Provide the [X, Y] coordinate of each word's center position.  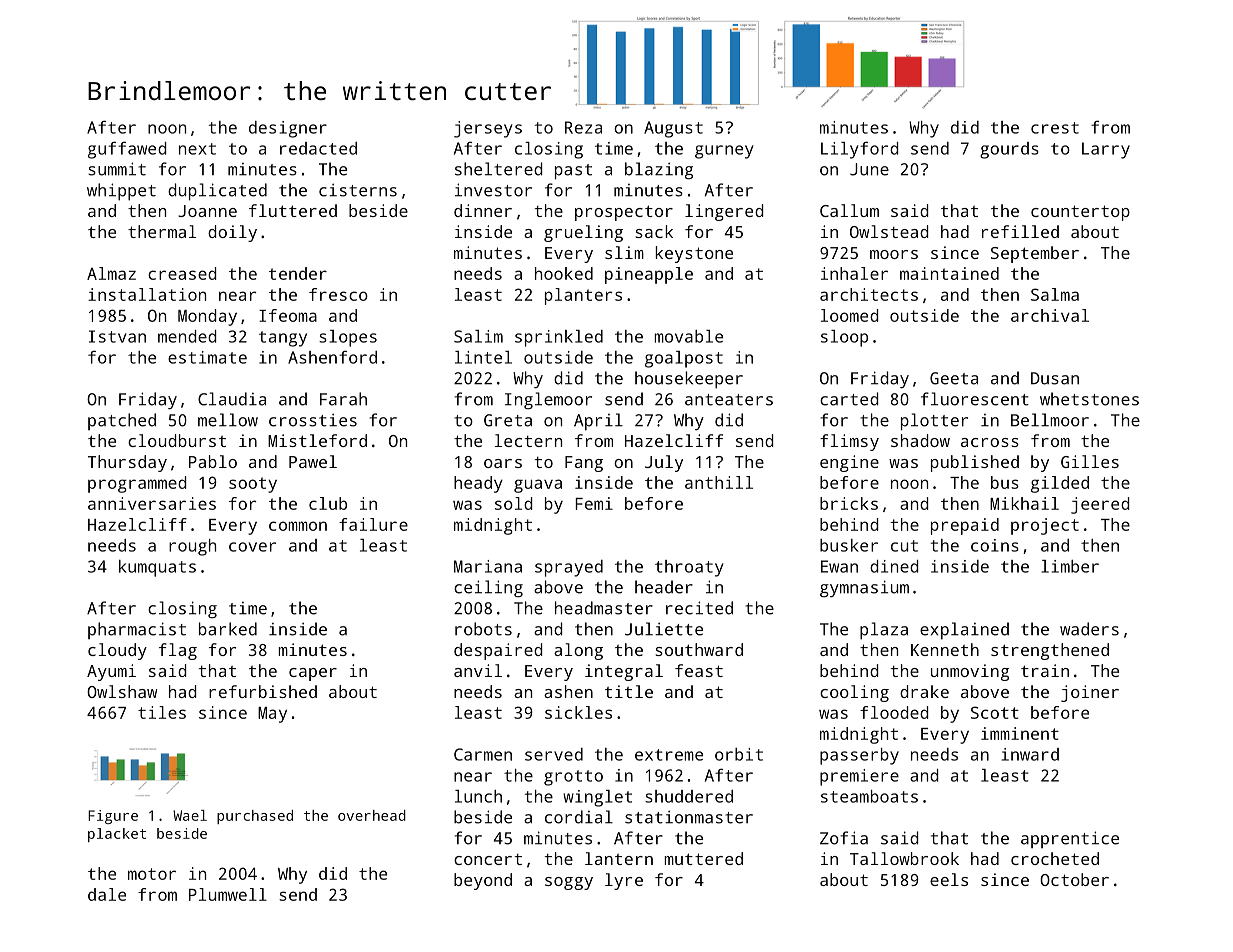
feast [699, 670]
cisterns [358, 190]
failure [373, 524]
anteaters [729, 400]
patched [122, 421]
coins [995, 545]
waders [1089, 629]
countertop [1080, 213]
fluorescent [975, 399]
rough [192, 547]
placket [117, 835]
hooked [564, 273]
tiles [162, 712]
